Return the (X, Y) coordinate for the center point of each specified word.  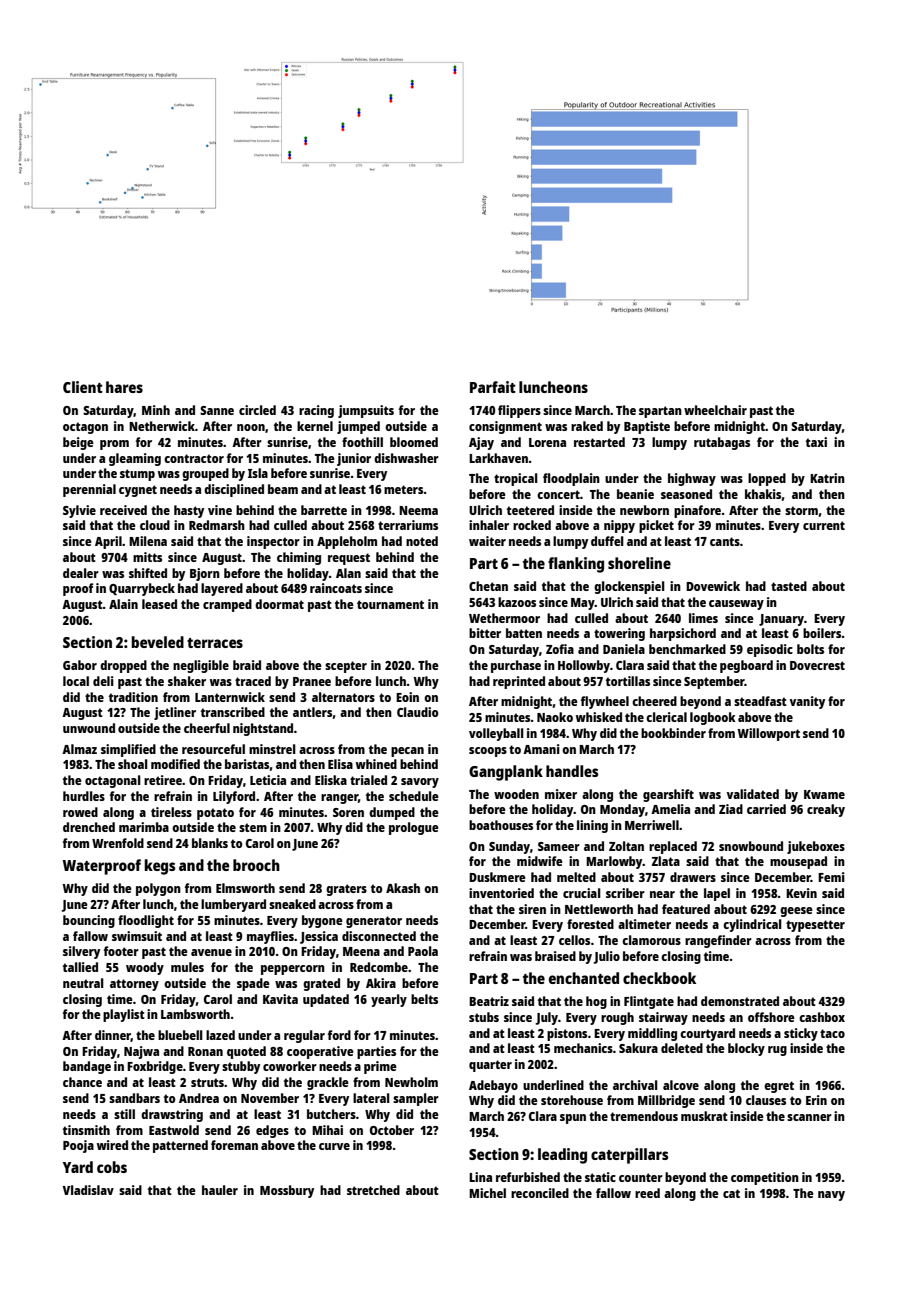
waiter (487, 541)
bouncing (89, 921)
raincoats (336, 588)
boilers (822, 633)
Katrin (827, 478)
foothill (362, 442)
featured (686, 909)
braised (555, 956)
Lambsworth (195, 1014)
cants (725, 541)
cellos (574, 940)
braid (247, 665)
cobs (112, 1167)
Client (83, 387)
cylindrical (752, 925)
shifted (148, 573)
